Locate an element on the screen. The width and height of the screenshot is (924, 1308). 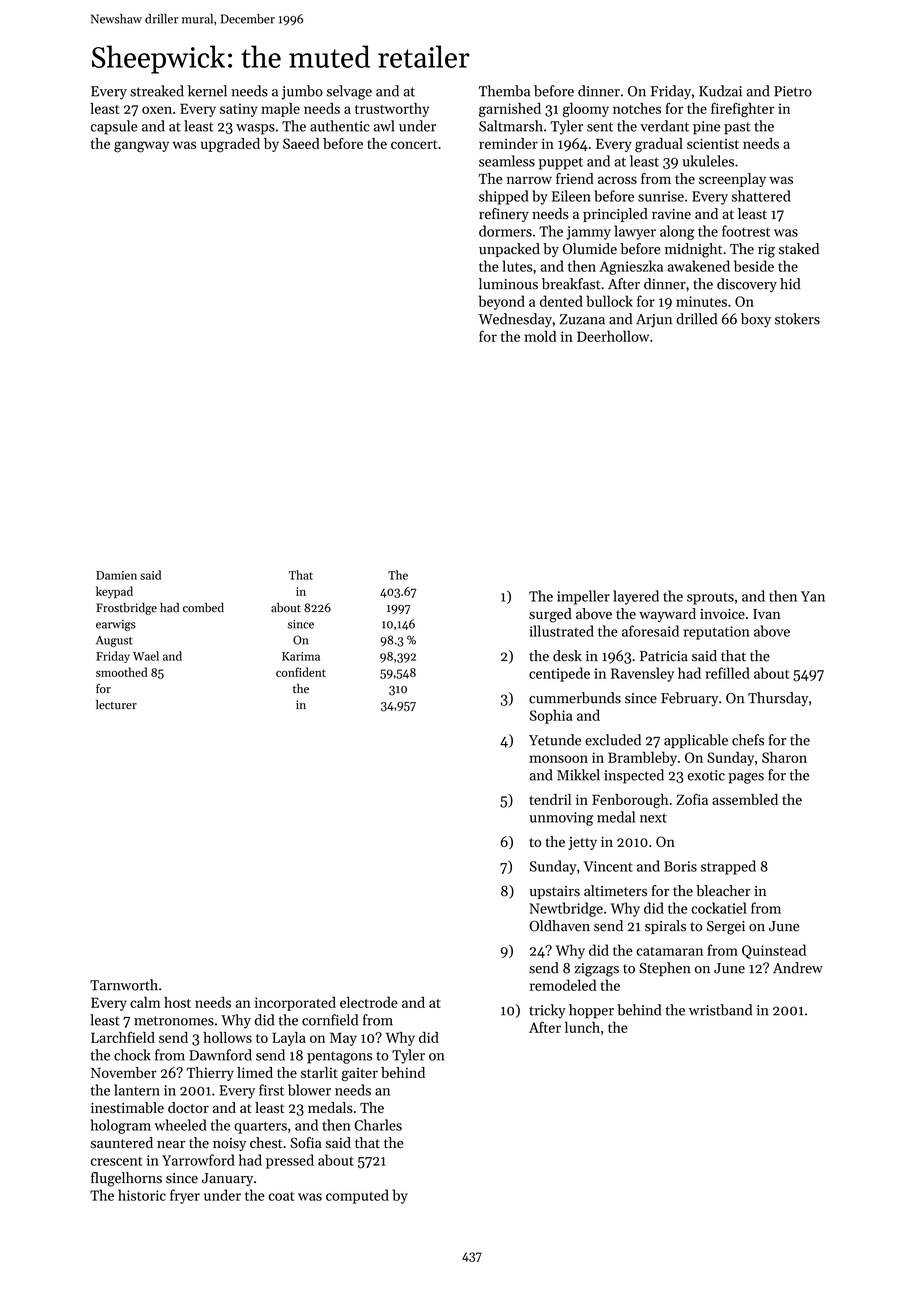
Tarnworth is located at coordinates (124, 985).
